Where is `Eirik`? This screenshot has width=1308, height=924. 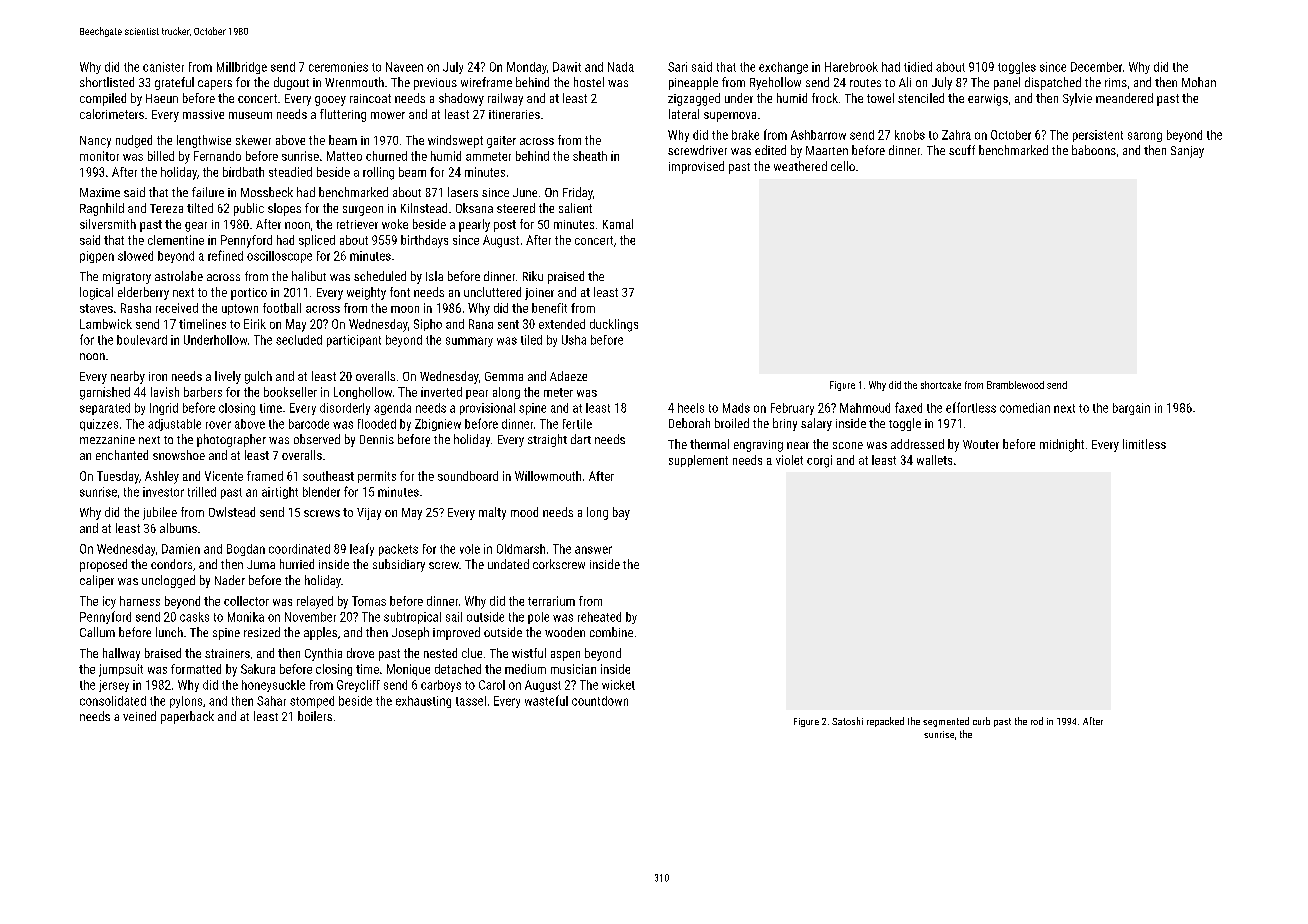
Eirik is located at coordinates (255, 324).
